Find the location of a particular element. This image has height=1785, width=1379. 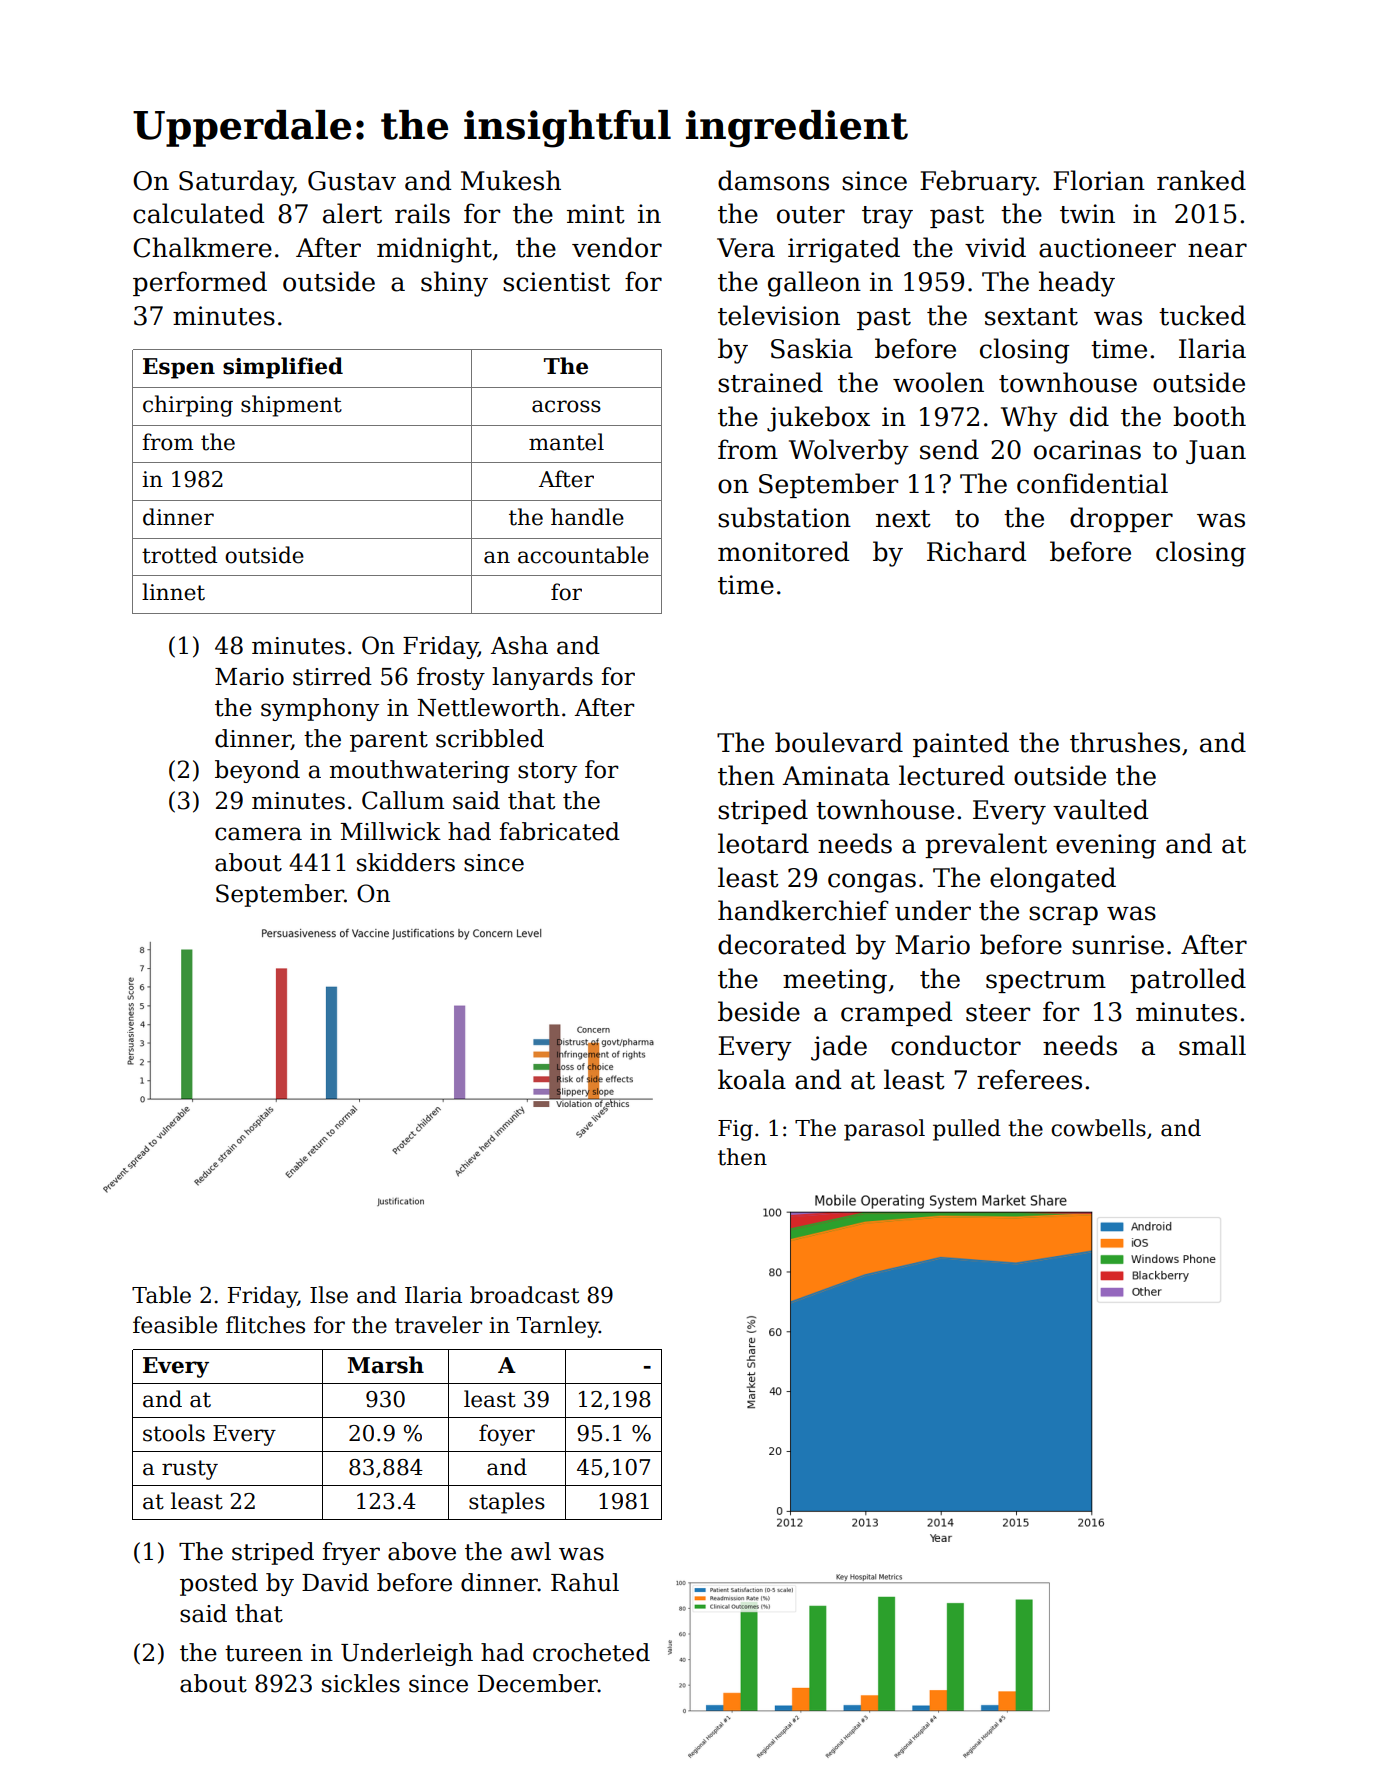

Marsh is located at coordinates (386, 1365).
